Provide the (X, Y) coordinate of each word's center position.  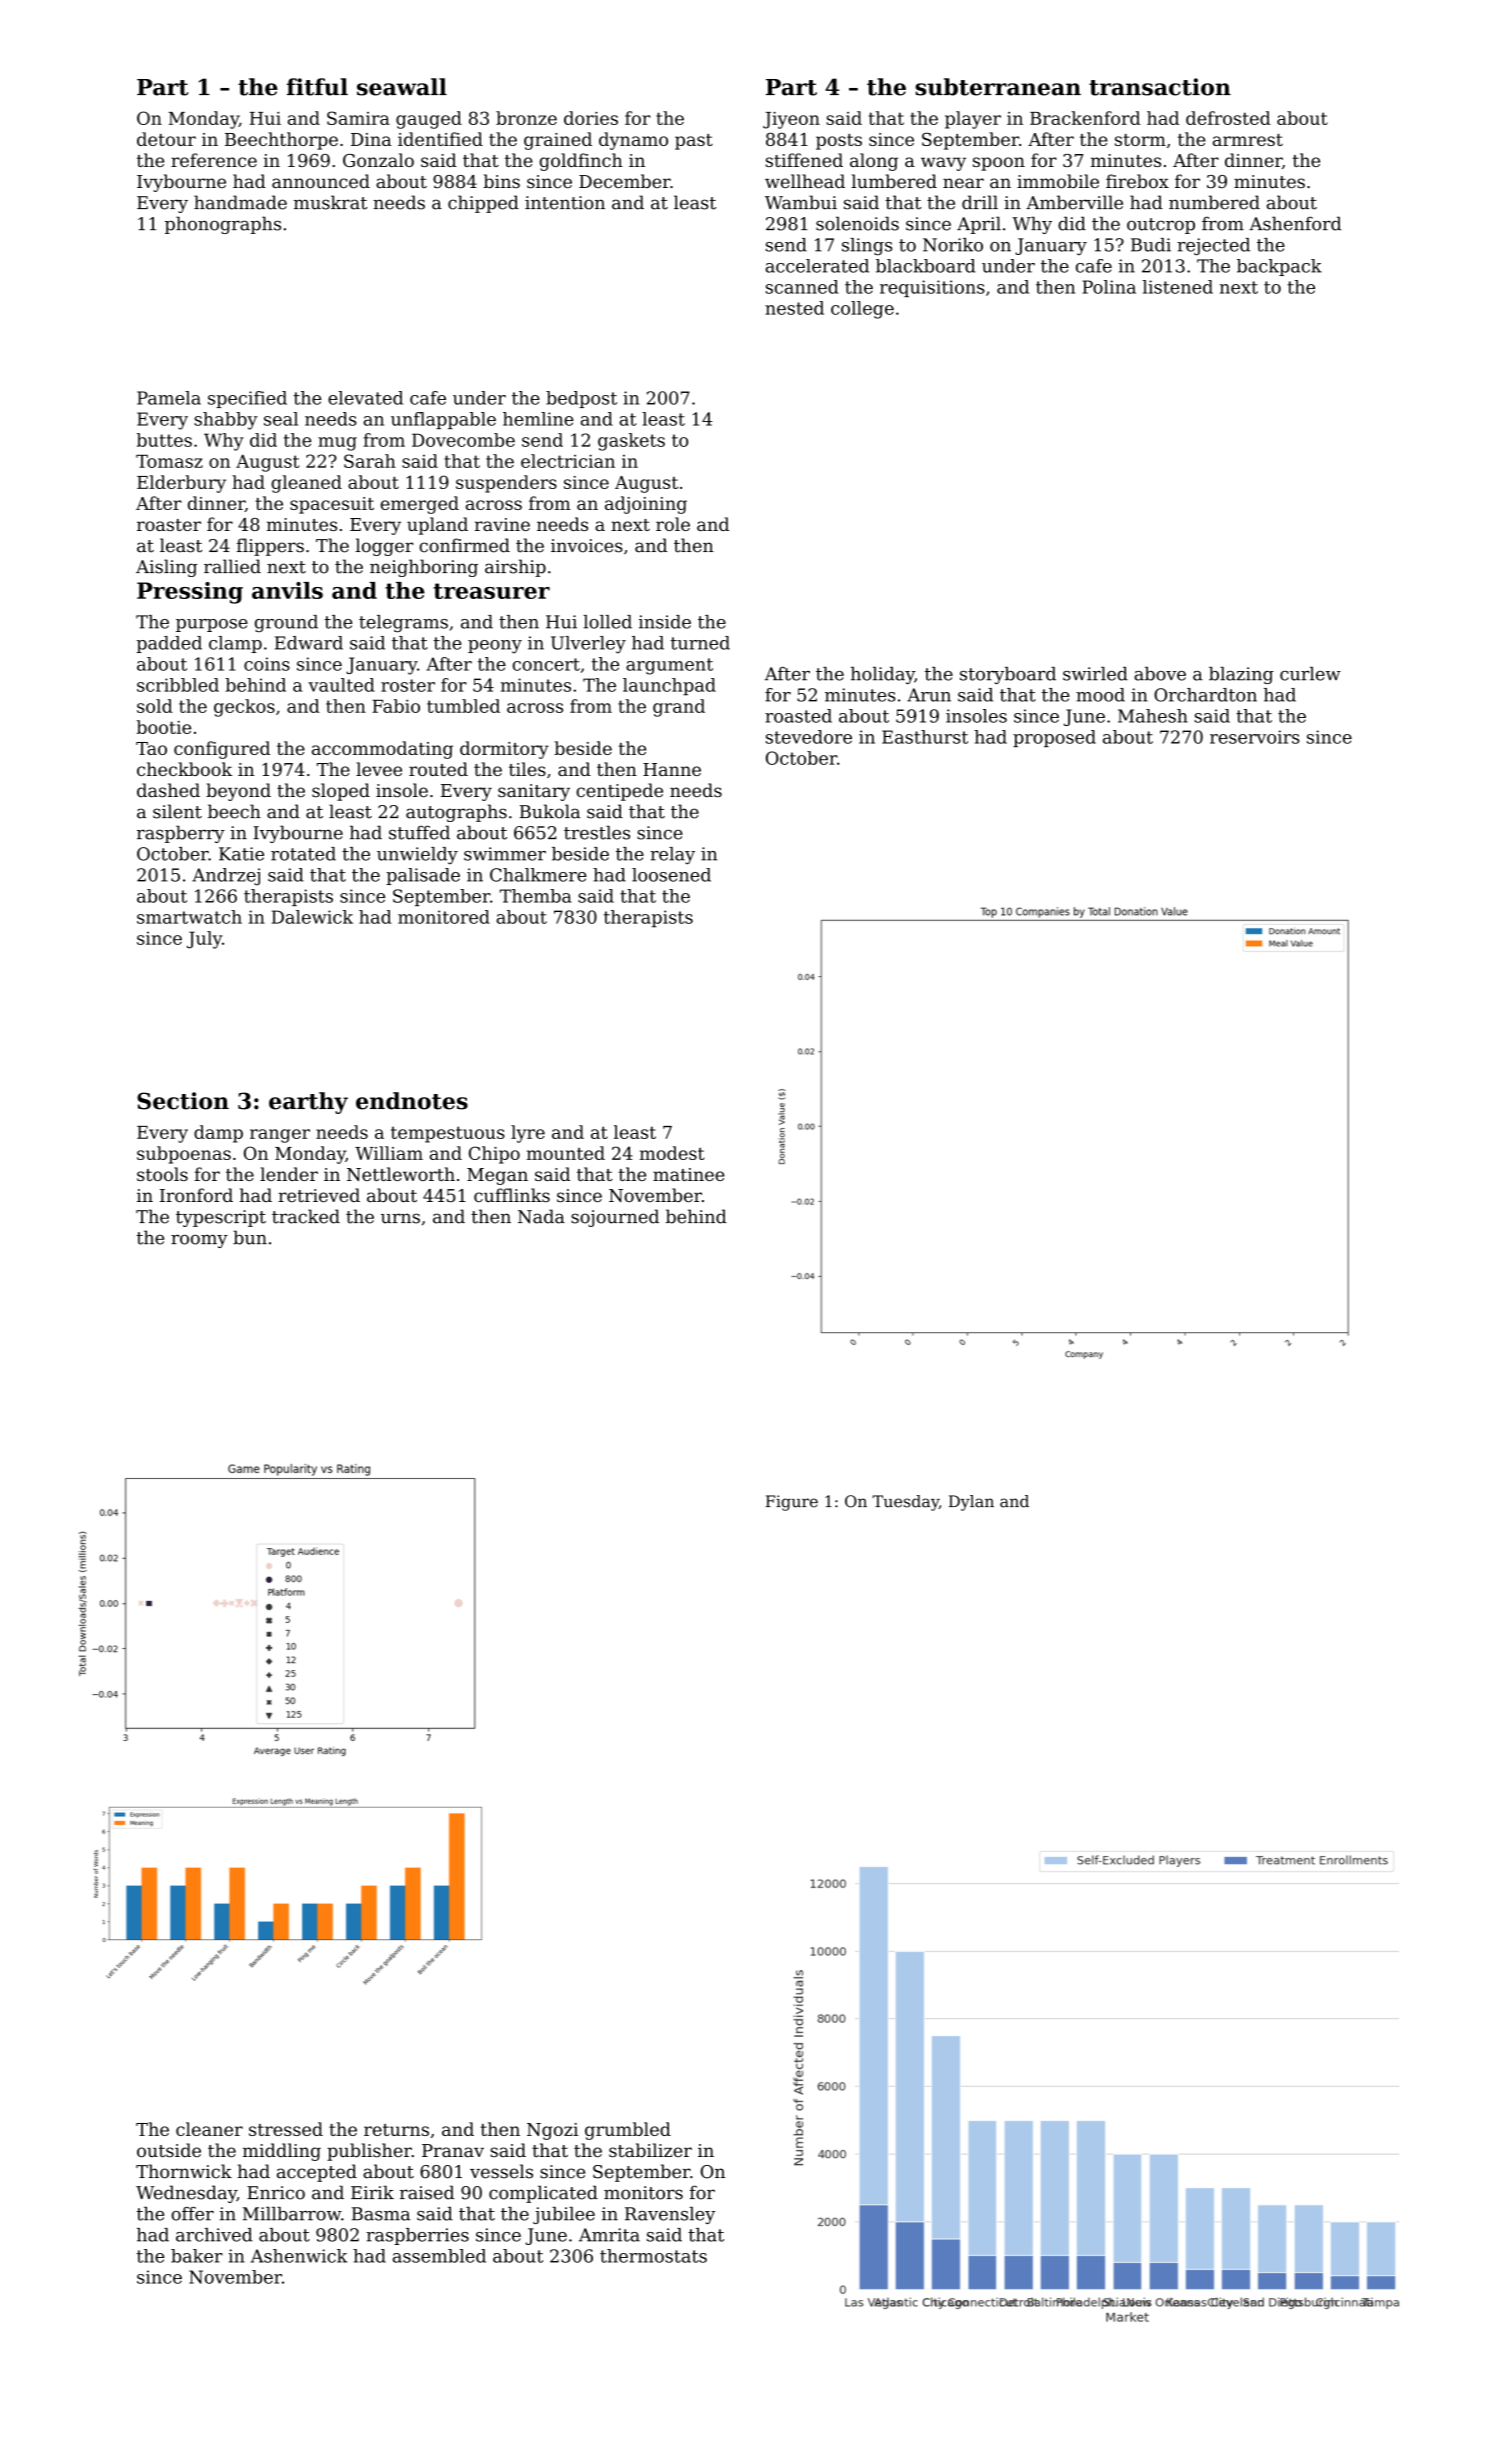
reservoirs (1255, 737)
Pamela (169, 398)
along (874, 162)
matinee (689, 1174)
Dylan (971, 1503)
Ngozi (552, 2131)
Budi (1151, 245)
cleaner (209, 2129)
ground (286, 623)
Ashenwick (299, 2256)
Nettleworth (401, 1174)
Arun (929, 695)
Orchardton (1205, 695)
